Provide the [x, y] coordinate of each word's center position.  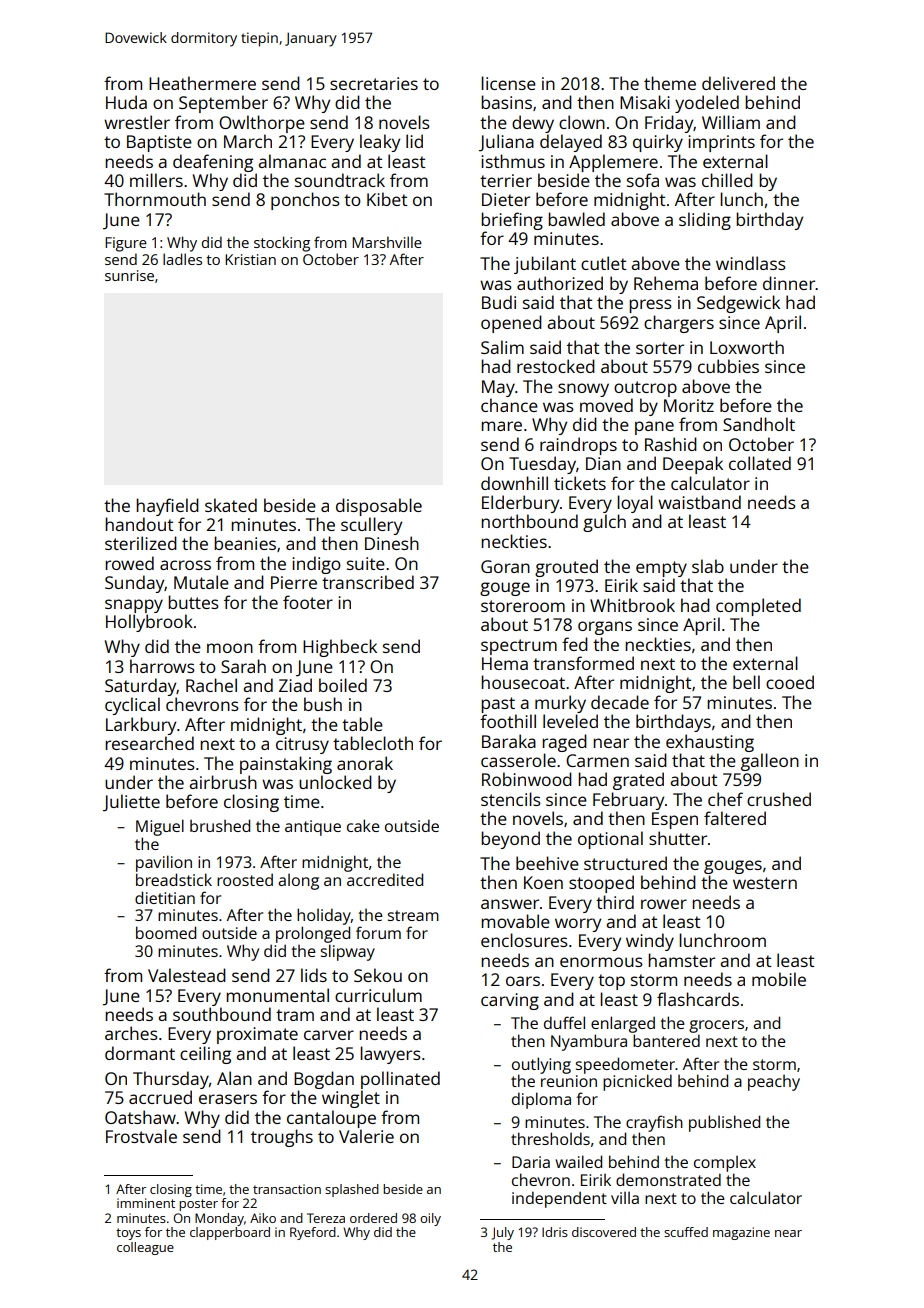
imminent [146, 1203]
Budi [499, 302]
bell [746, 682]
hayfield [167, 507]
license [508, 83]
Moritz [689, 405]
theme [670, 83]
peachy [774, 1083]
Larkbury [141, 726]
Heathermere [202, 83]
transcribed [368, 582]
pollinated [400, 1080]
